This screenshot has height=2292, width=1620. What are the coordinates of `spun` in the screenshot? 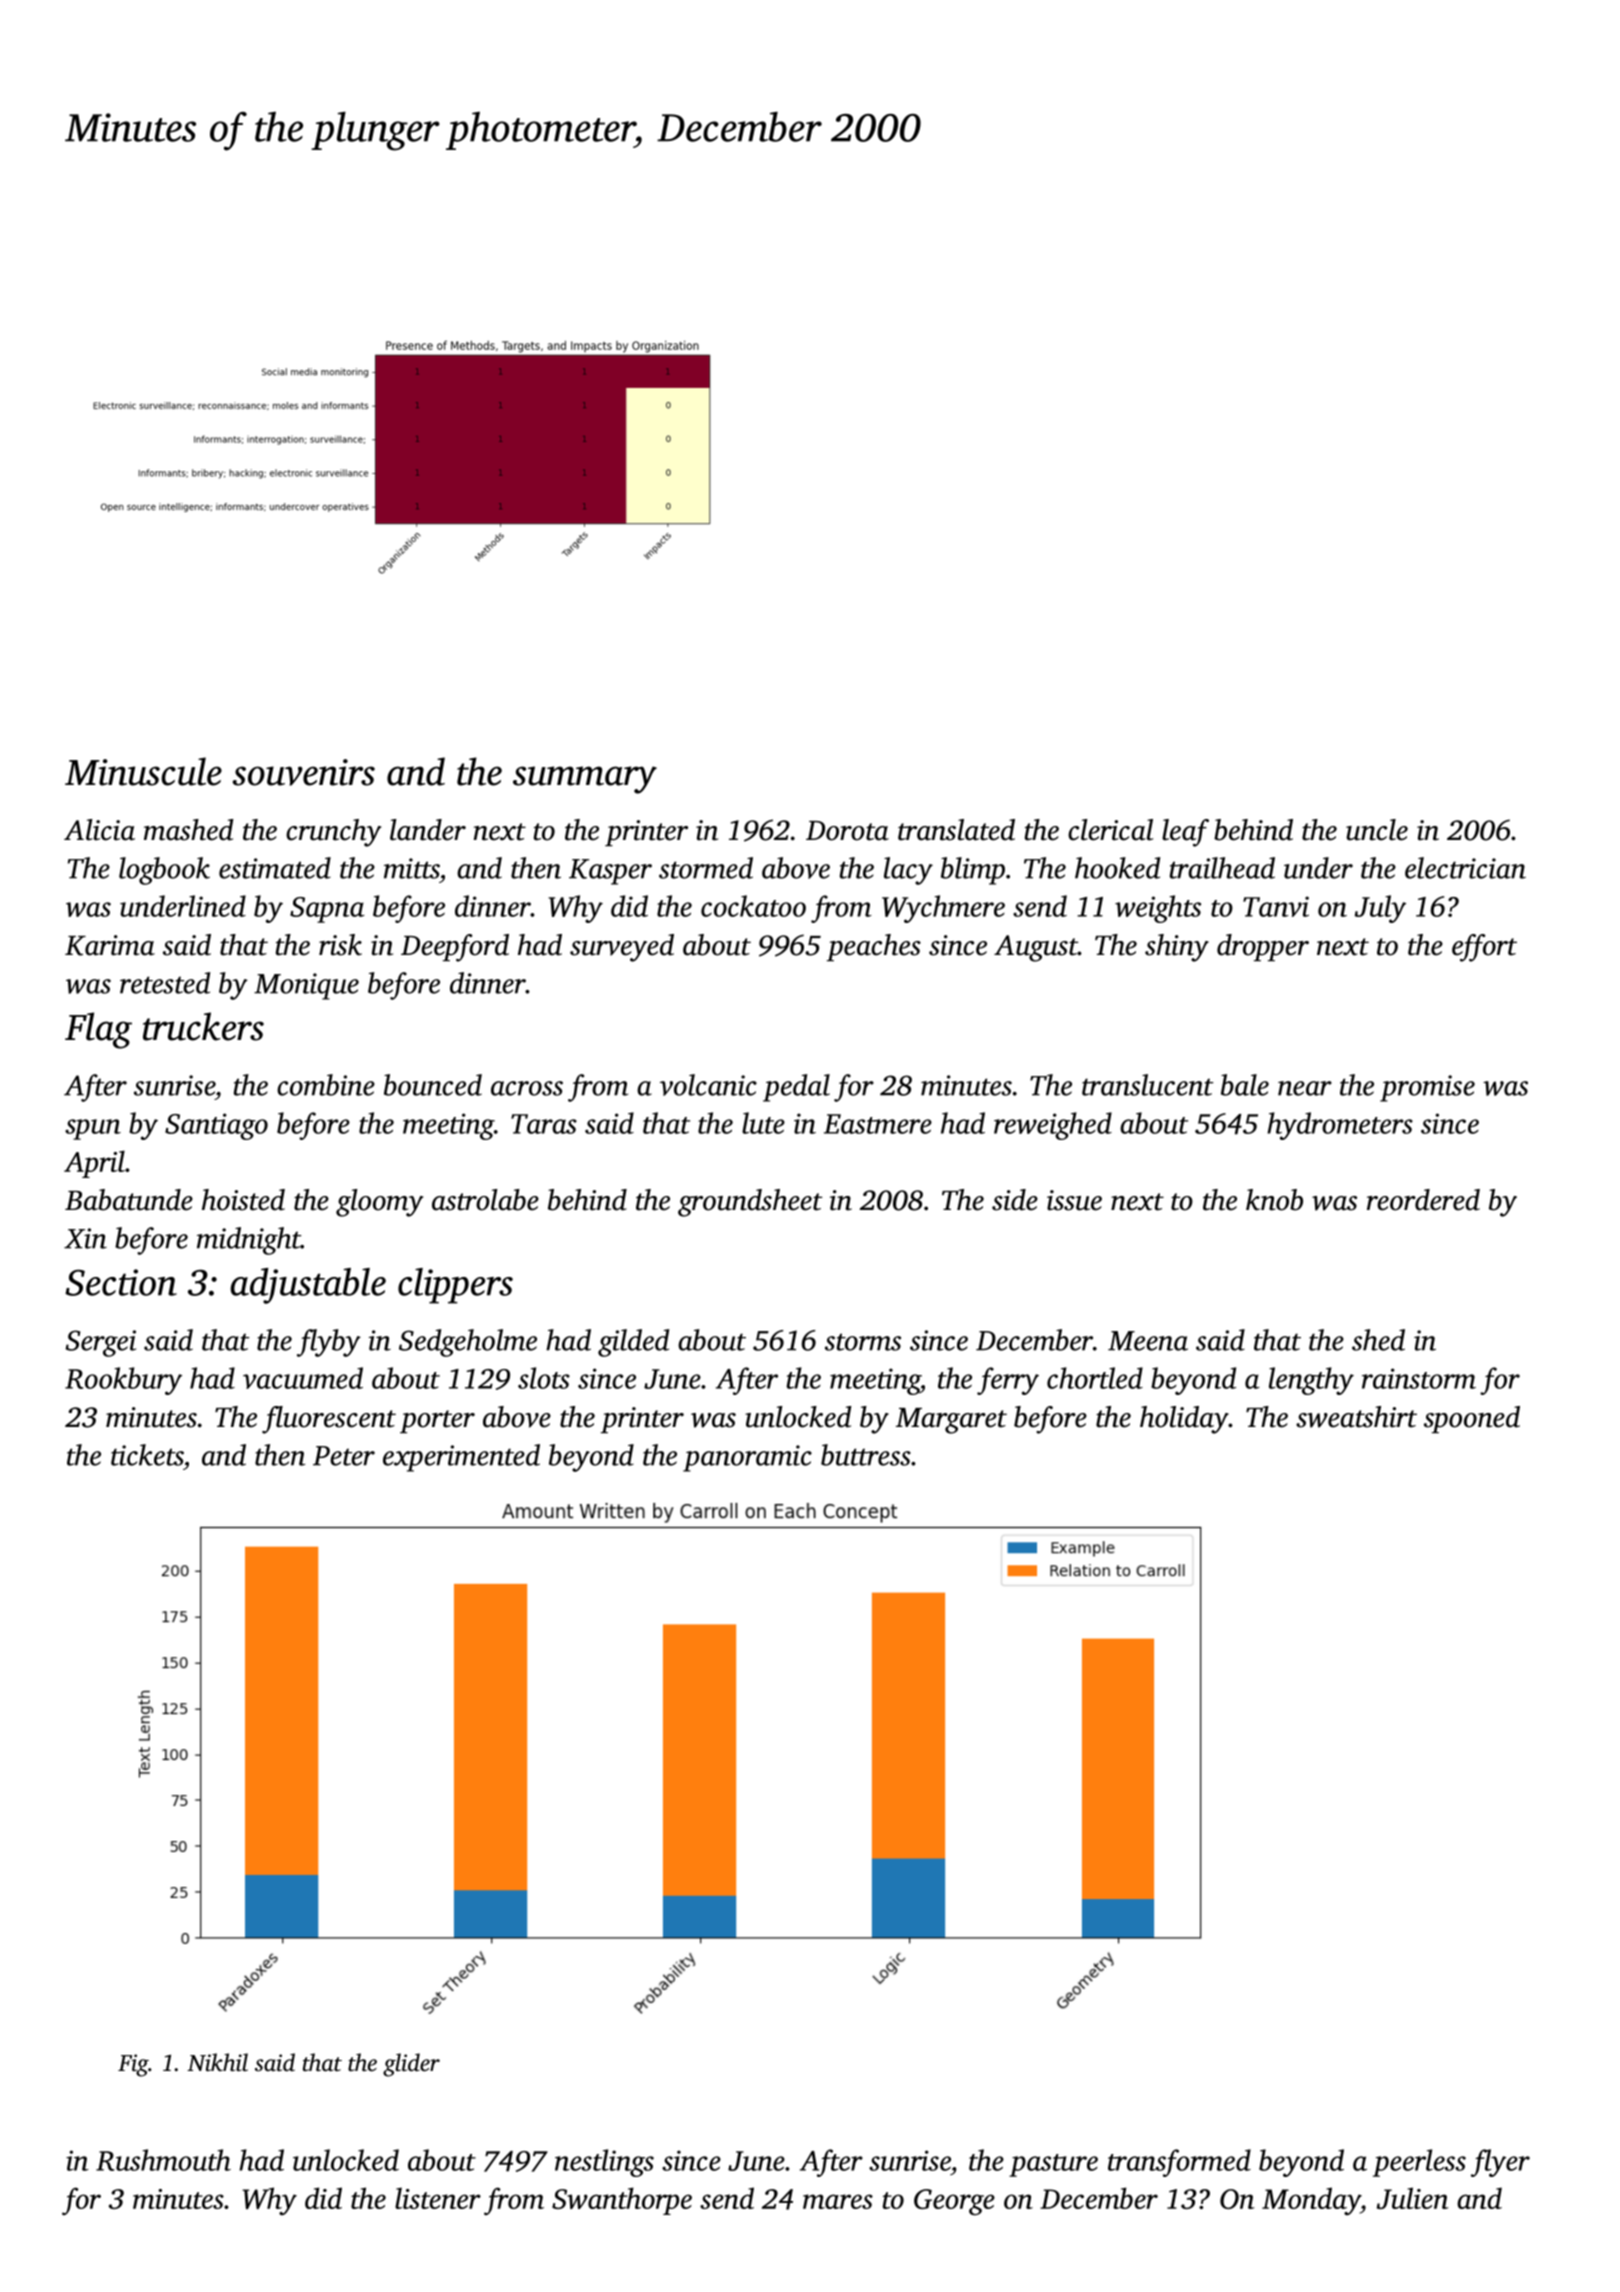 It's located at (93, 1129).
